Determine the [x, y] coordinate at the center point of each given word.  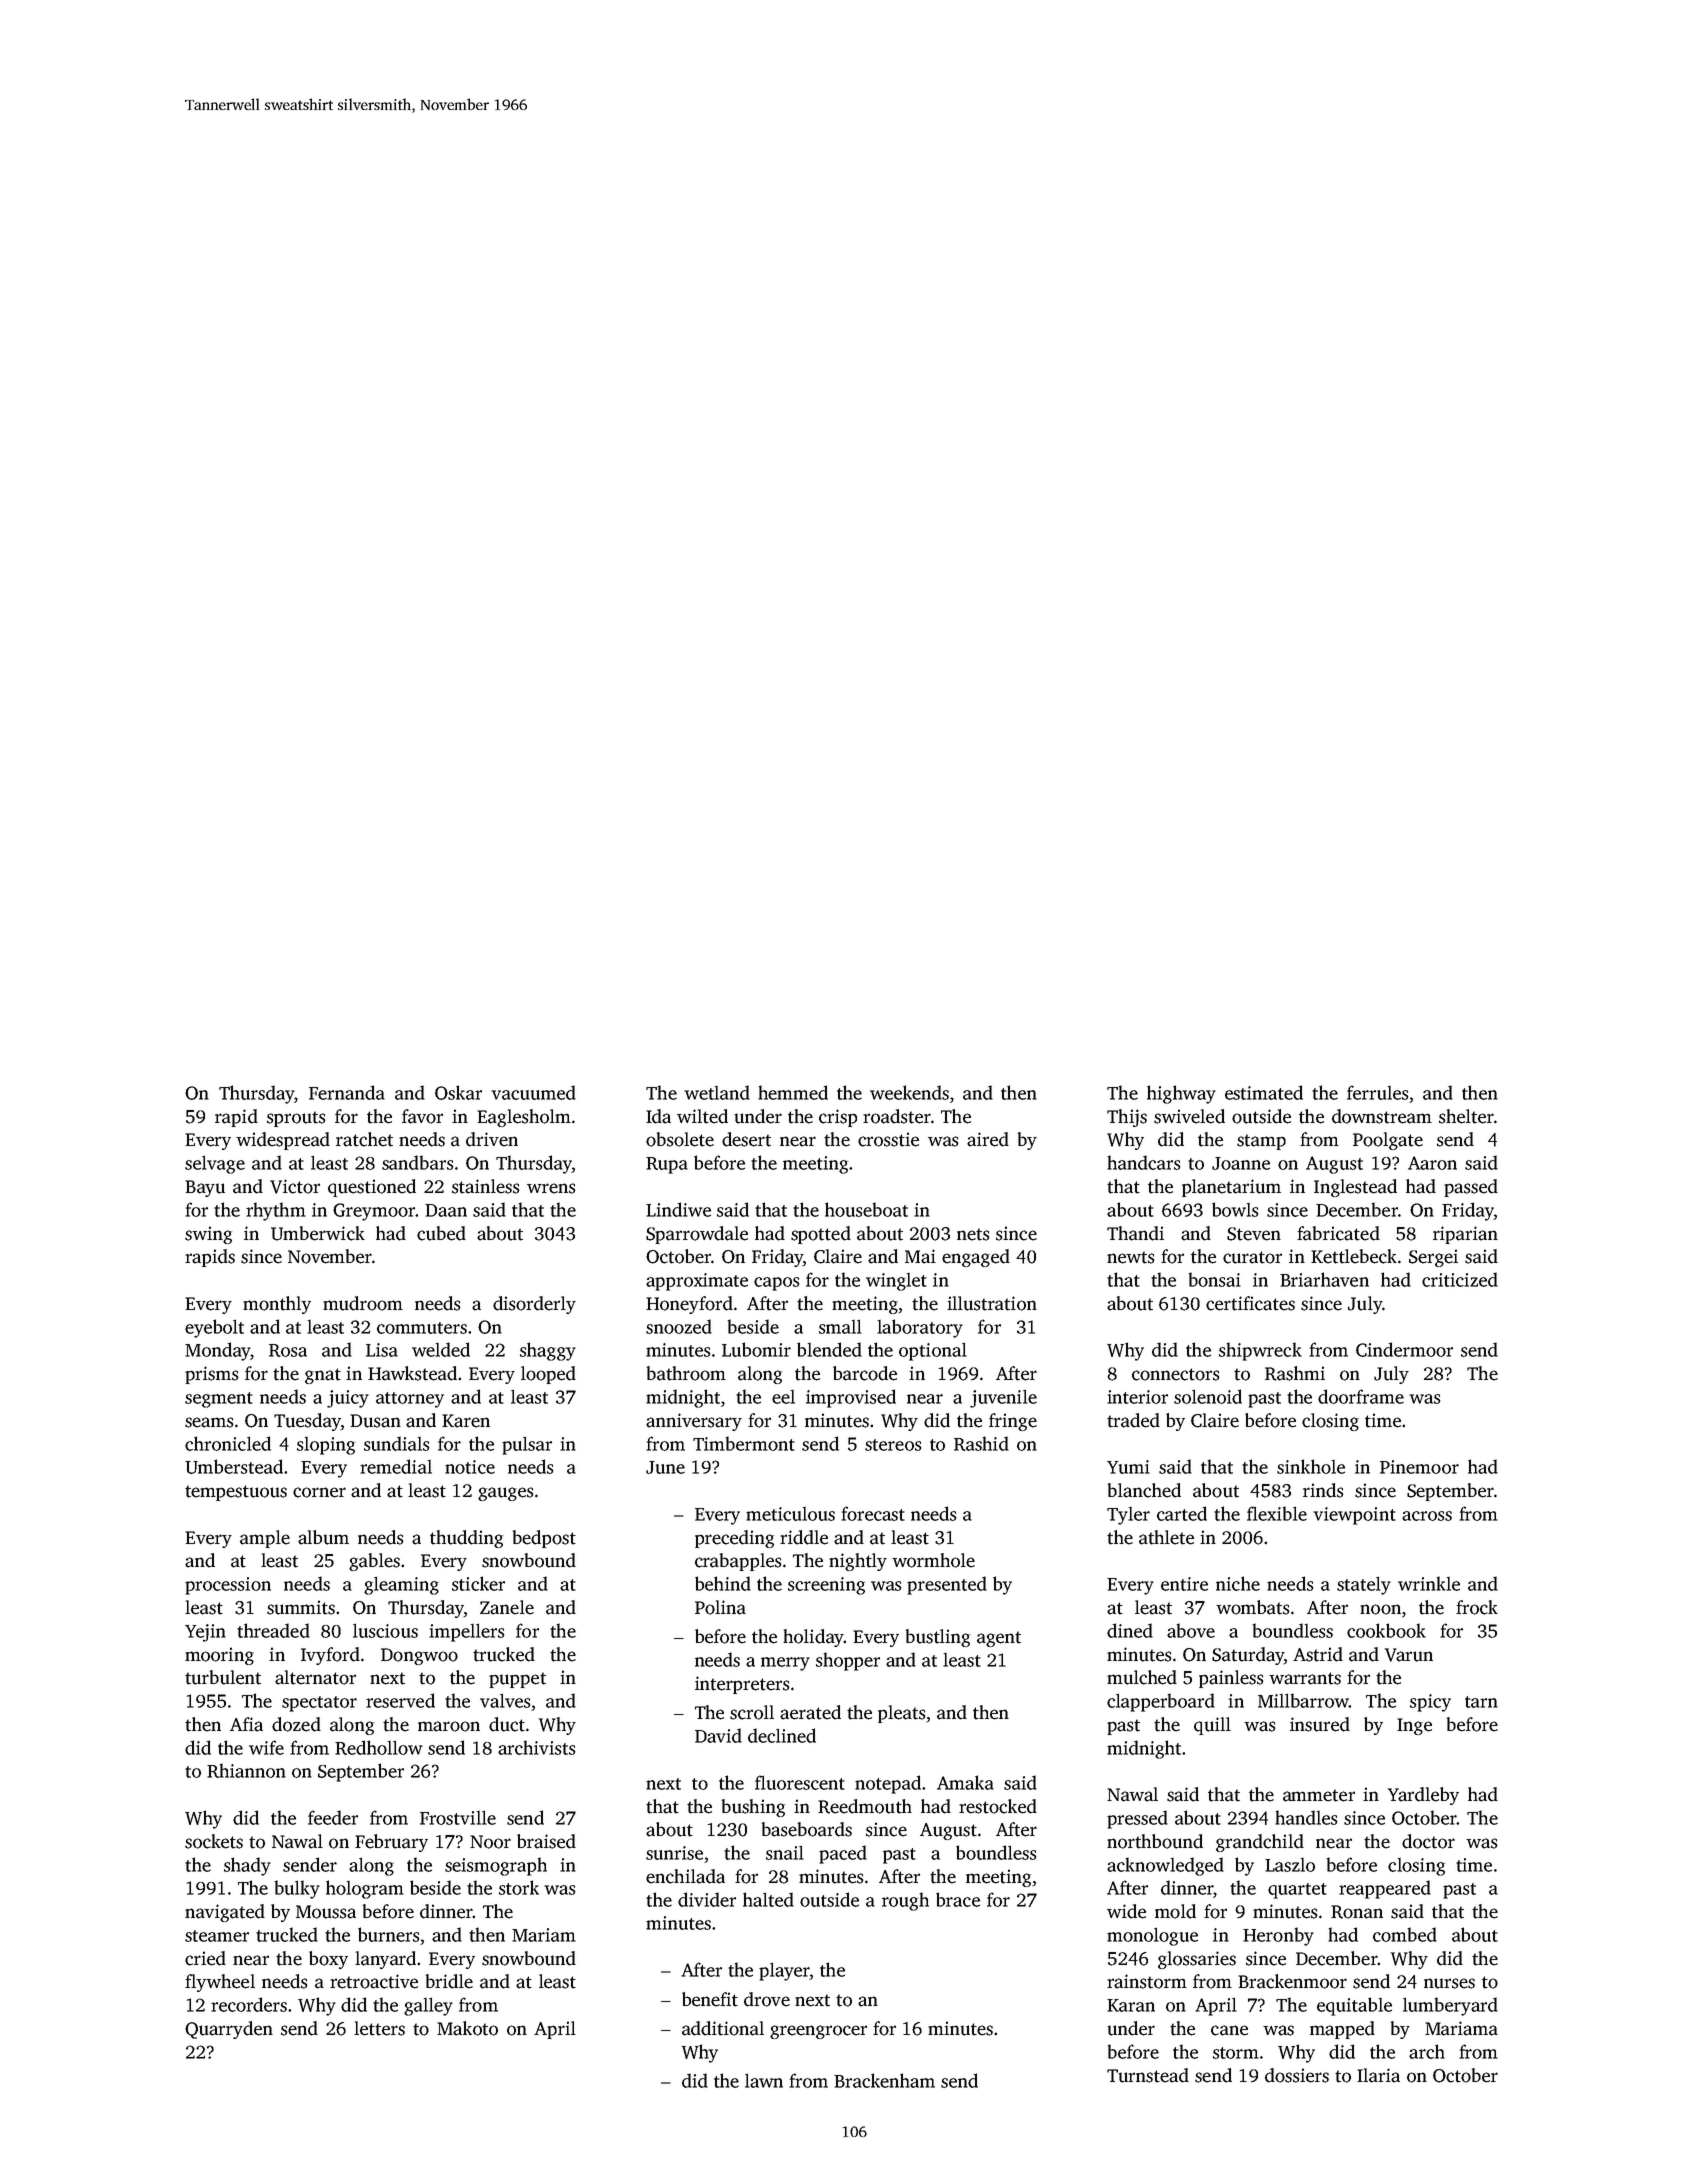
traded [1133, 1420]
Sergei [1433, 1258]
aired [988, 1139]
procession [228, 1586]
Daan [446, 1210]
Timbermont [744, 1443]
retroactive [374, 1981]
